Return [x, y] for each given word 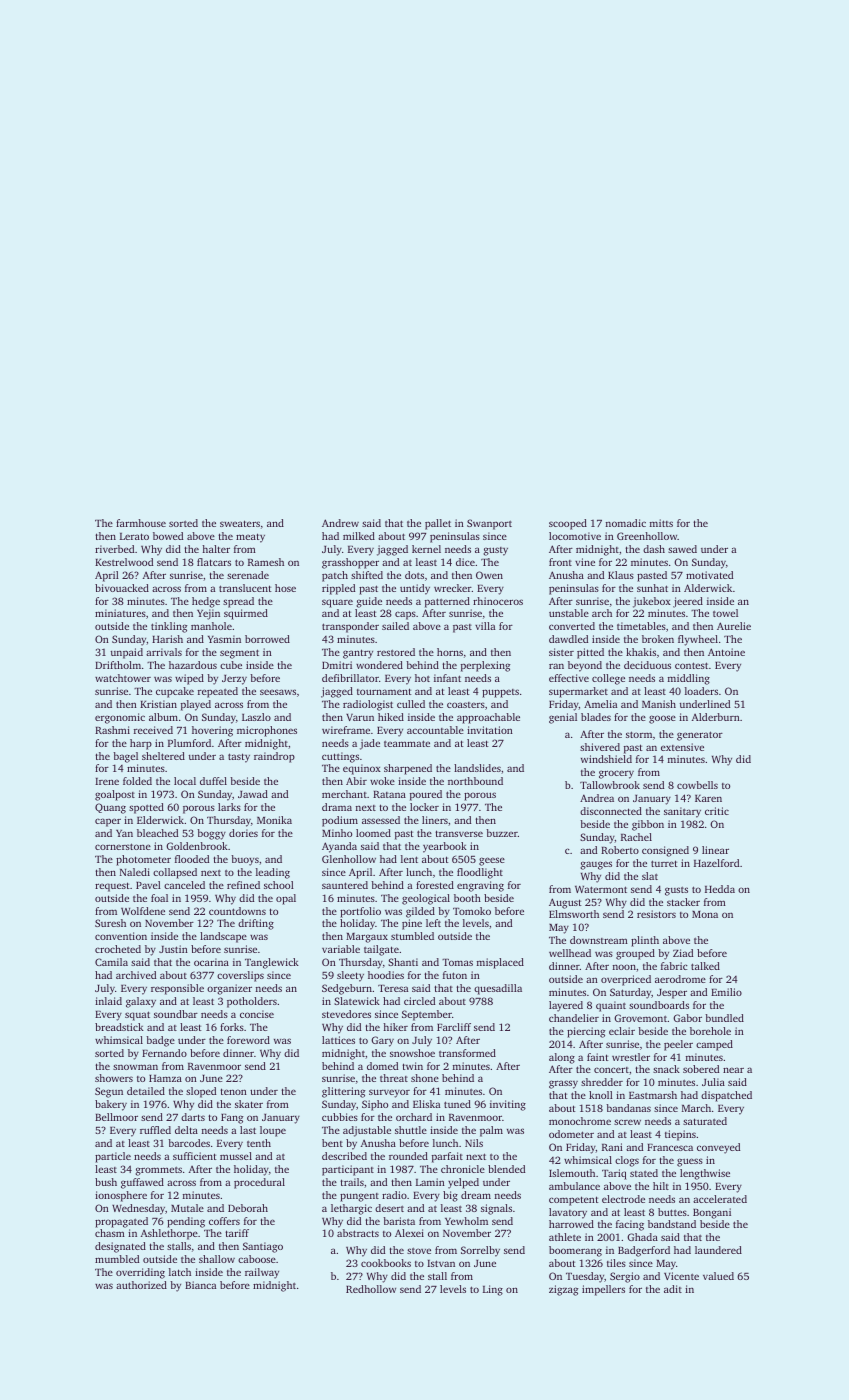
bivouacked [122, 588]
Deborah [248, 1208]
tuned [457, 1104]
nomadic [626, 523]
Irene [107, 781]
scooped [568, 524]
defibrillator [350, 678]
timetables [641, 626]
